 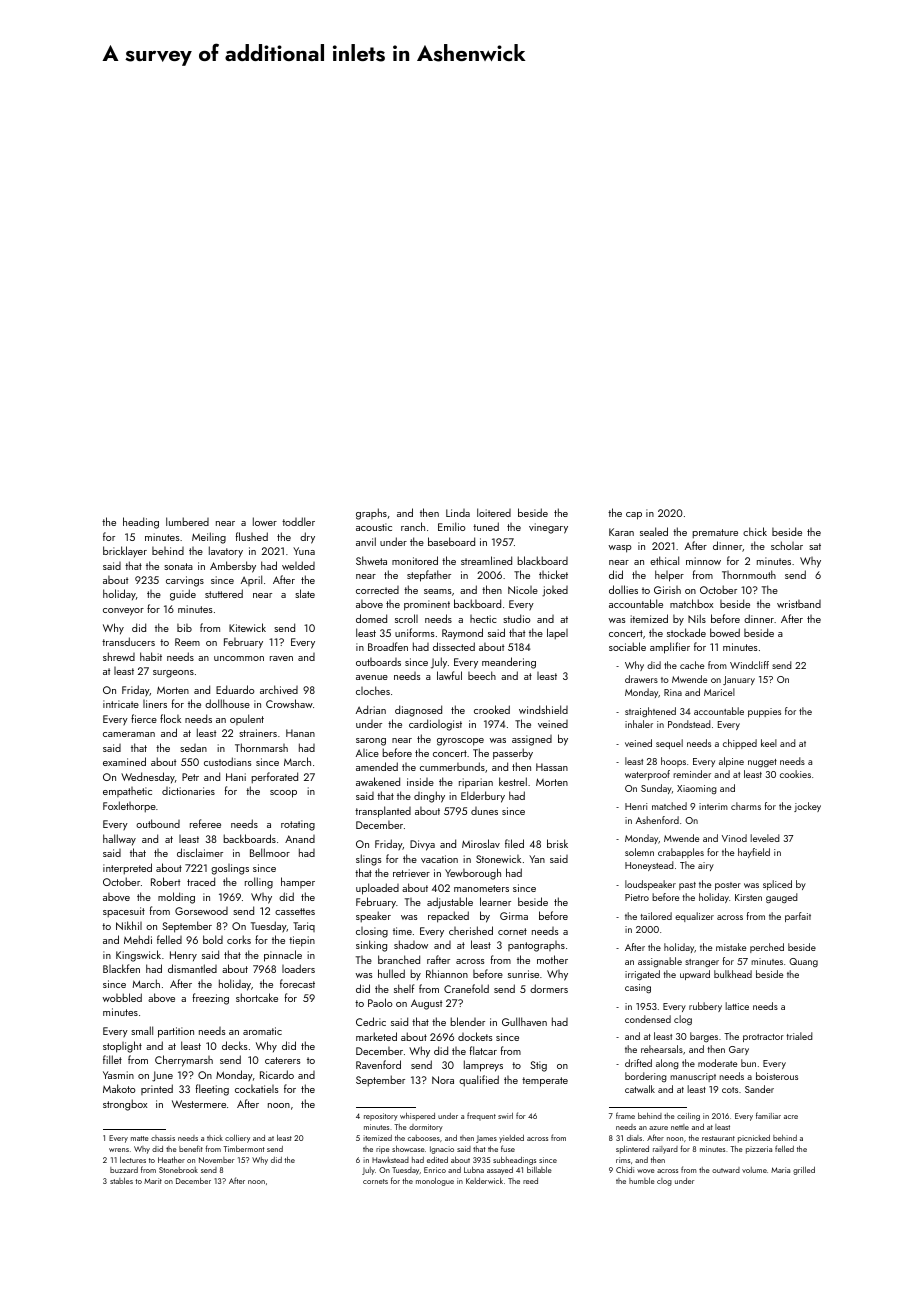 What do you see at coordinates (185, 581) in the document?
I see `carvings` at bounding box center [185, 581].
